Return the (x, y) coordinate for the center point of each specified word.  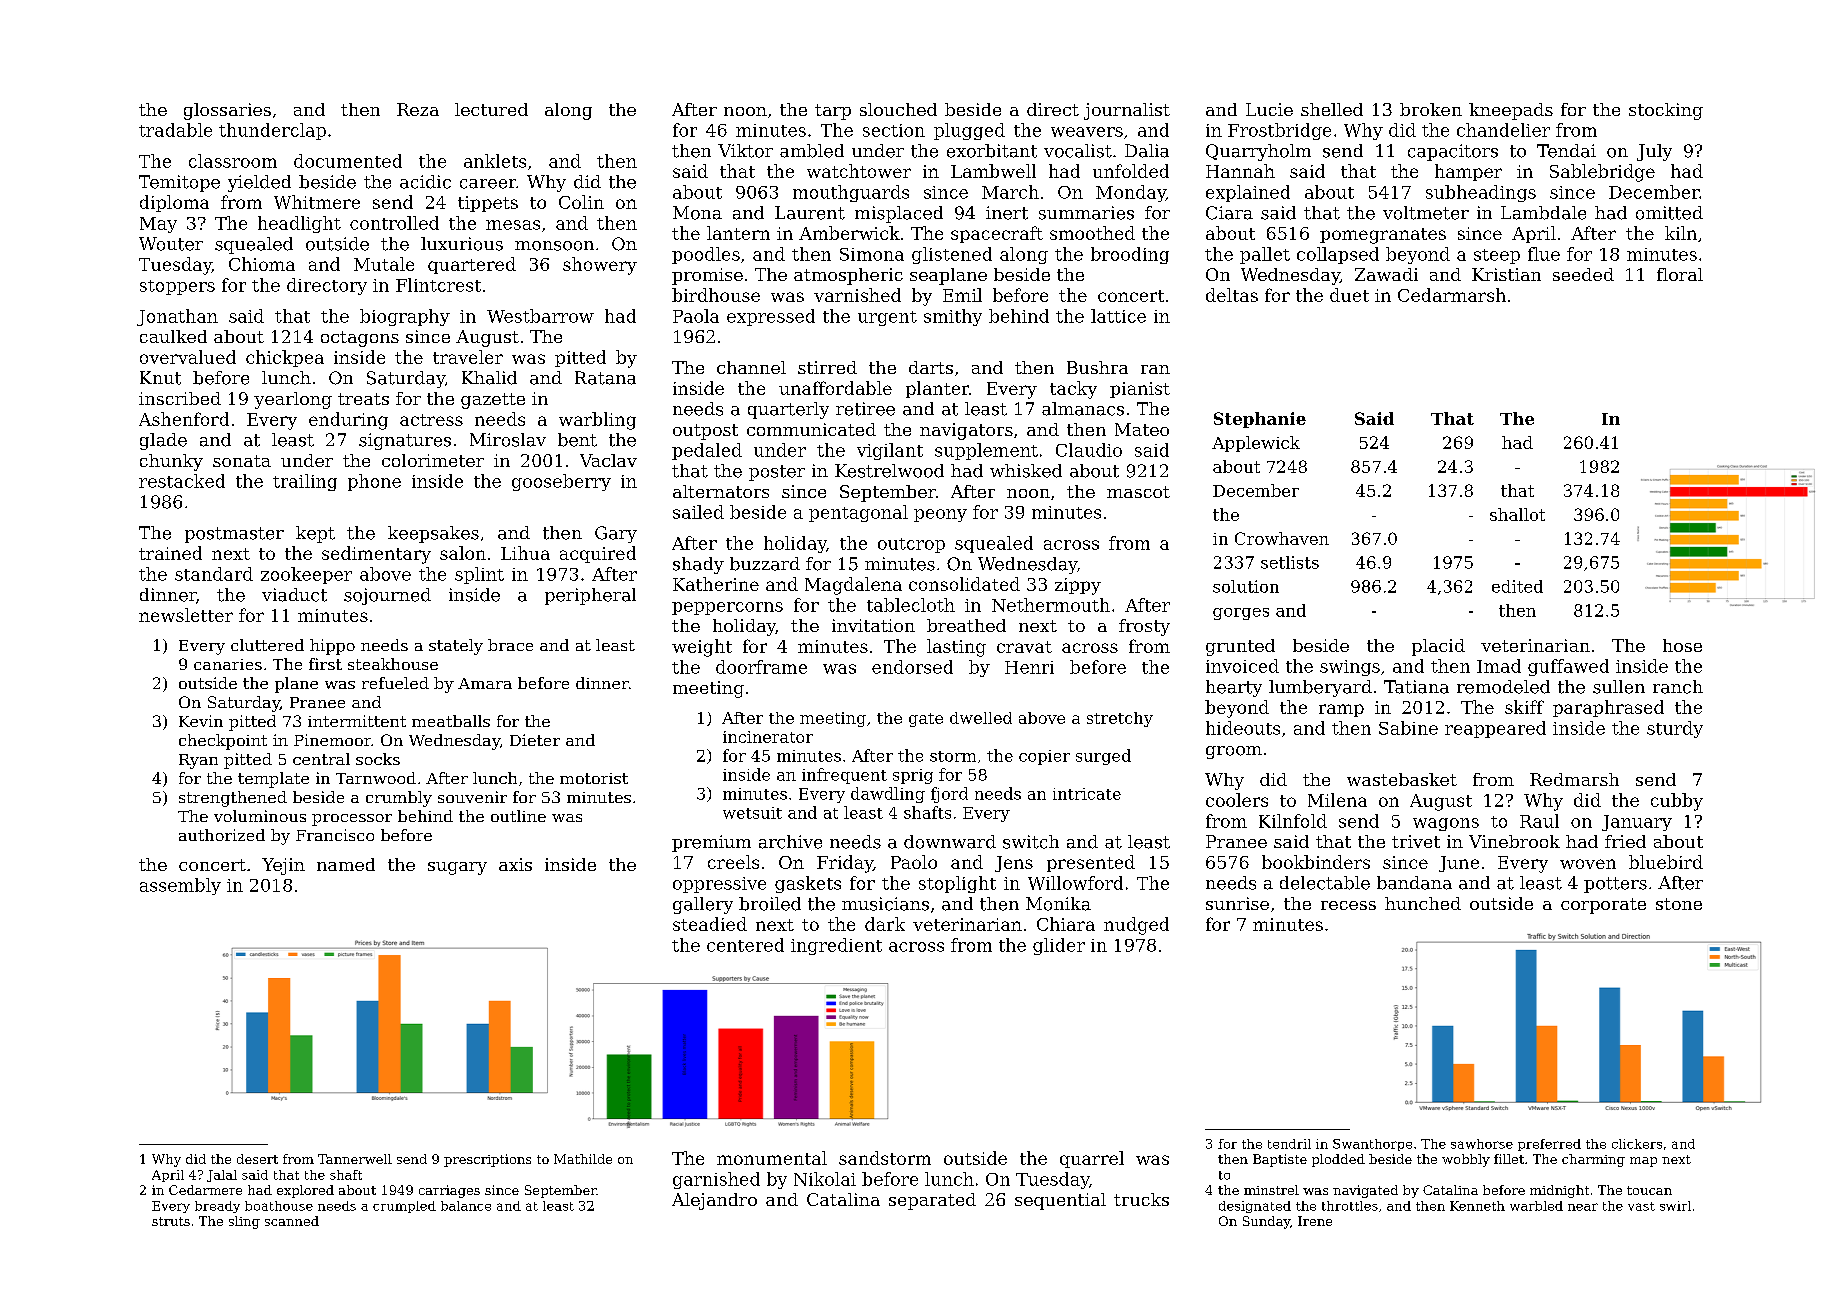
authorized (222, 835)
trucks (1141, 1199)
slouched (898, 109)
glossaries (227, 111)
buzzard (765, 564)
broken (1431, 109)
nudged (1136, 926)
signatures (405, 441)
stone (1679, 904)
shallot (1517, 514)
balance (466, 1206)
